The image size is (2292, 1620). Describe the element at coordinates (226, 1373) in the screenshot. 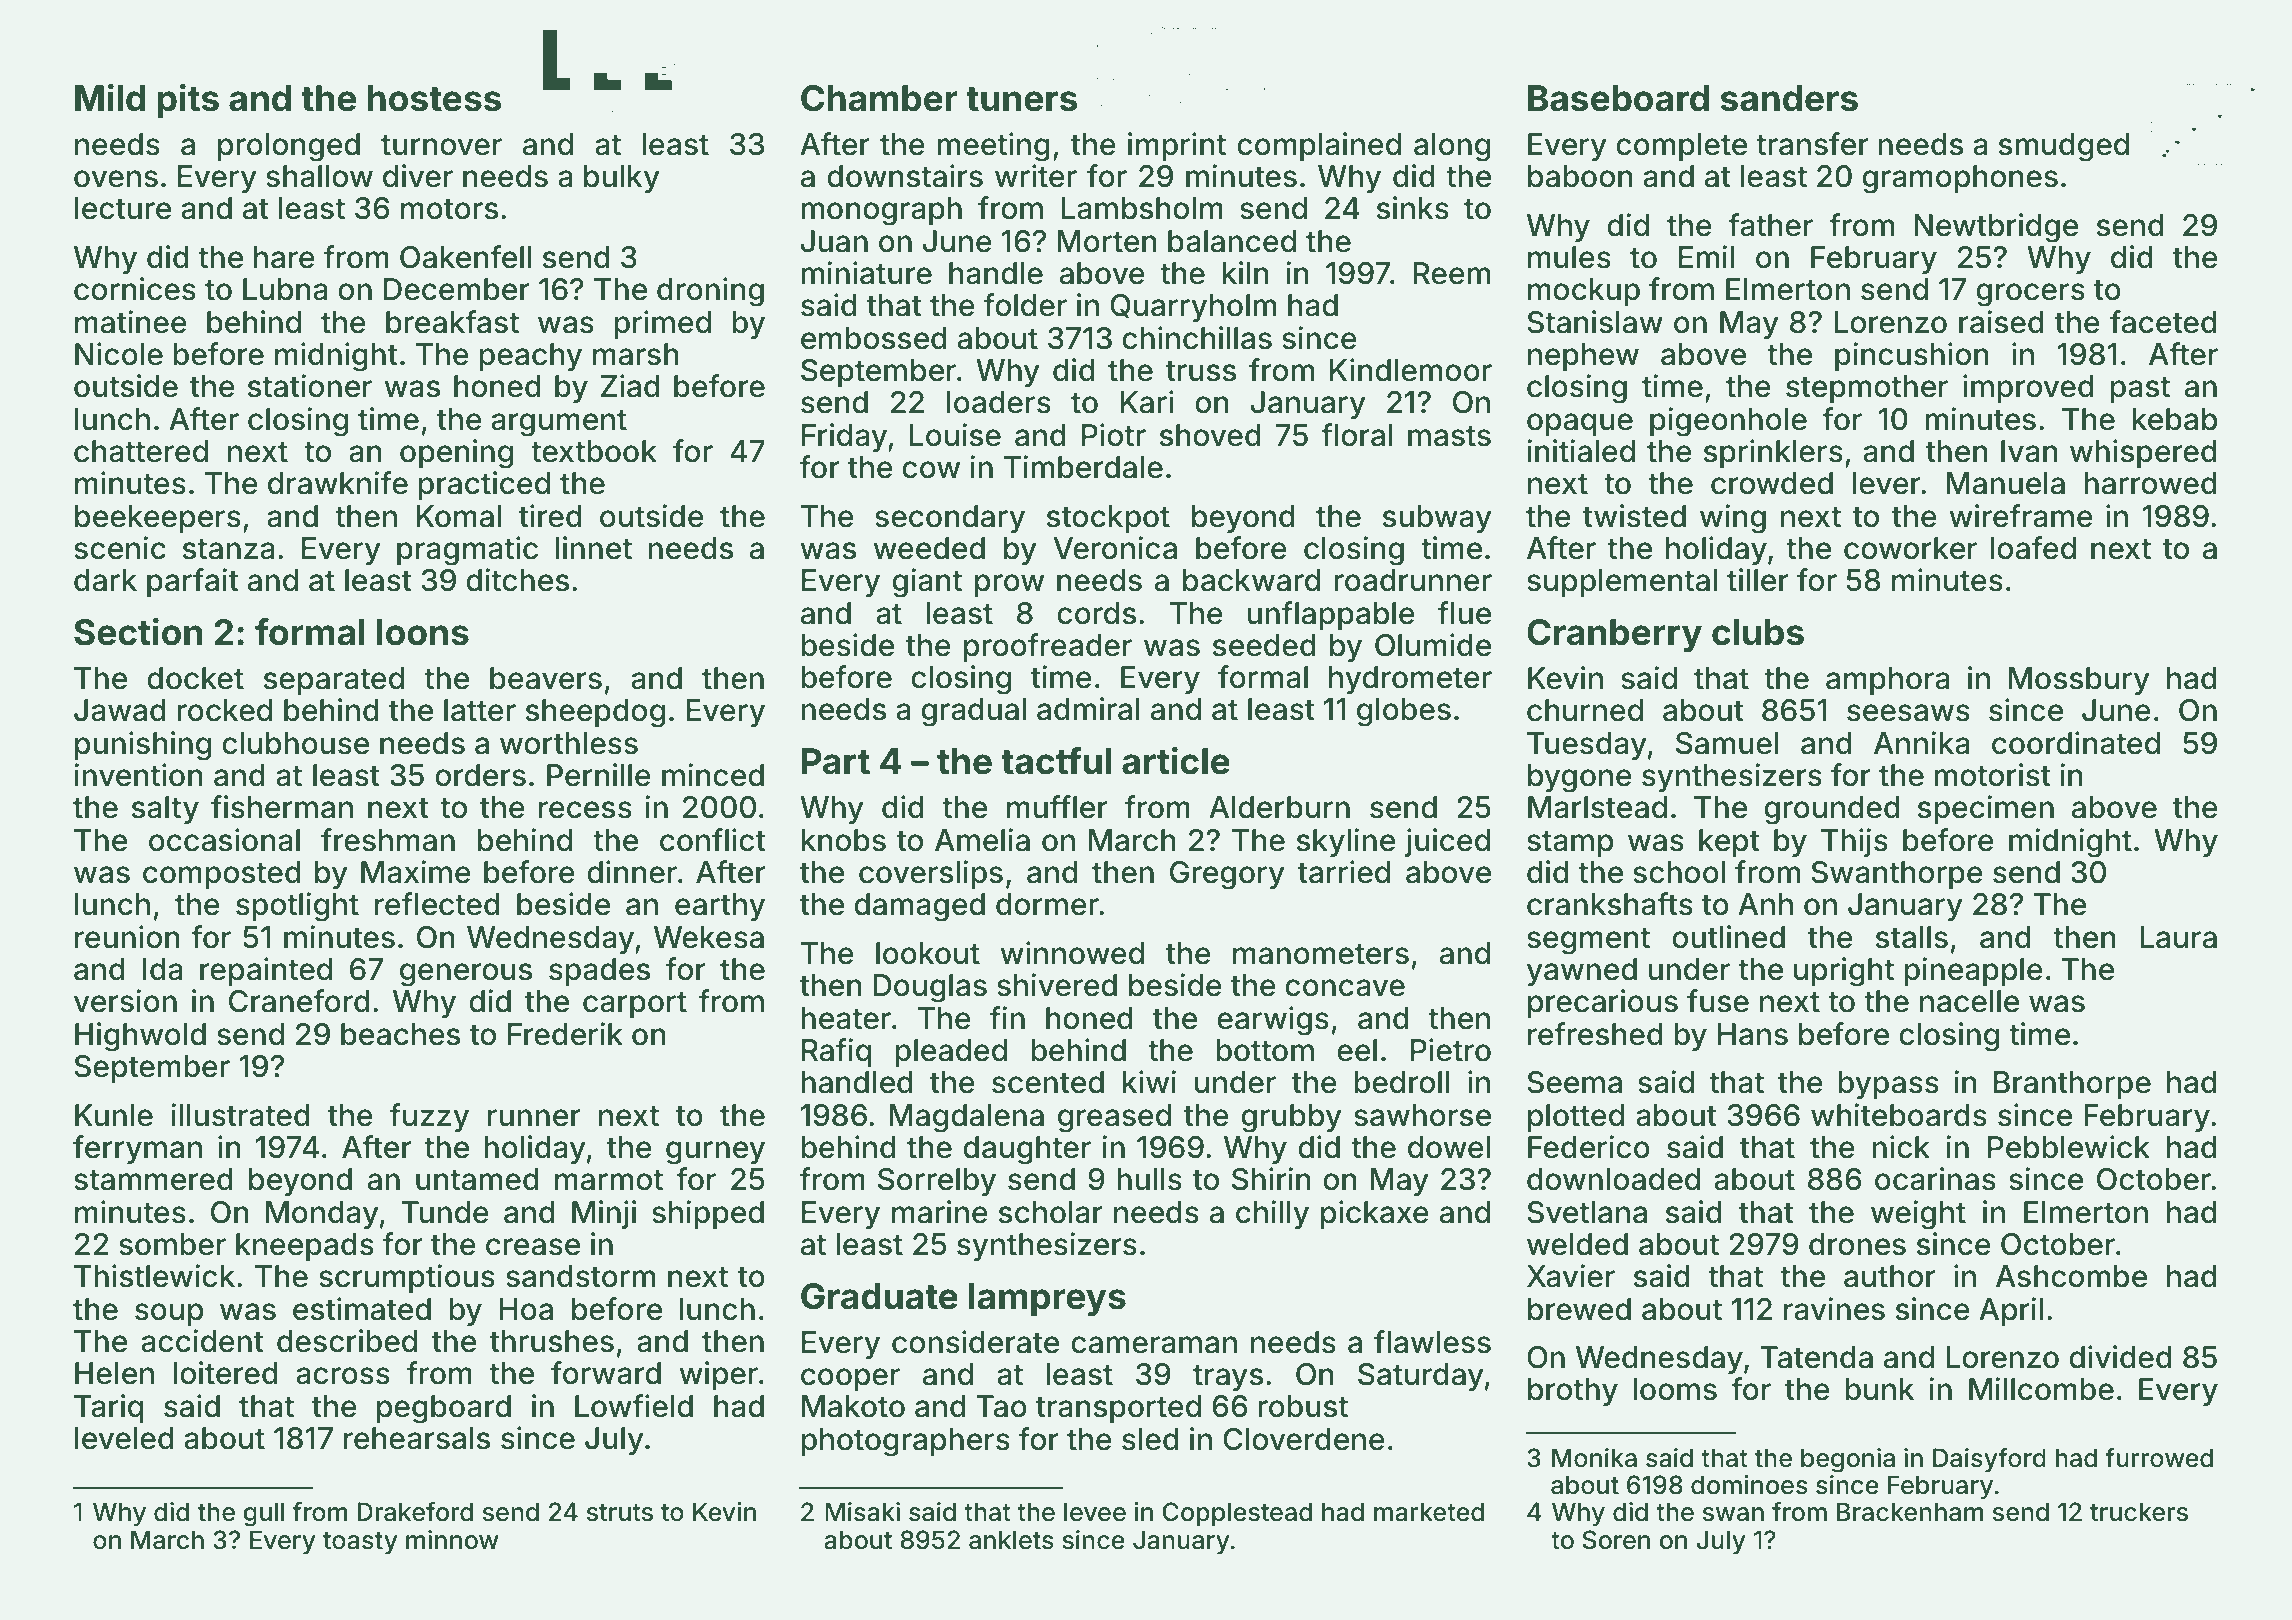

I see `loitered` at that location.
